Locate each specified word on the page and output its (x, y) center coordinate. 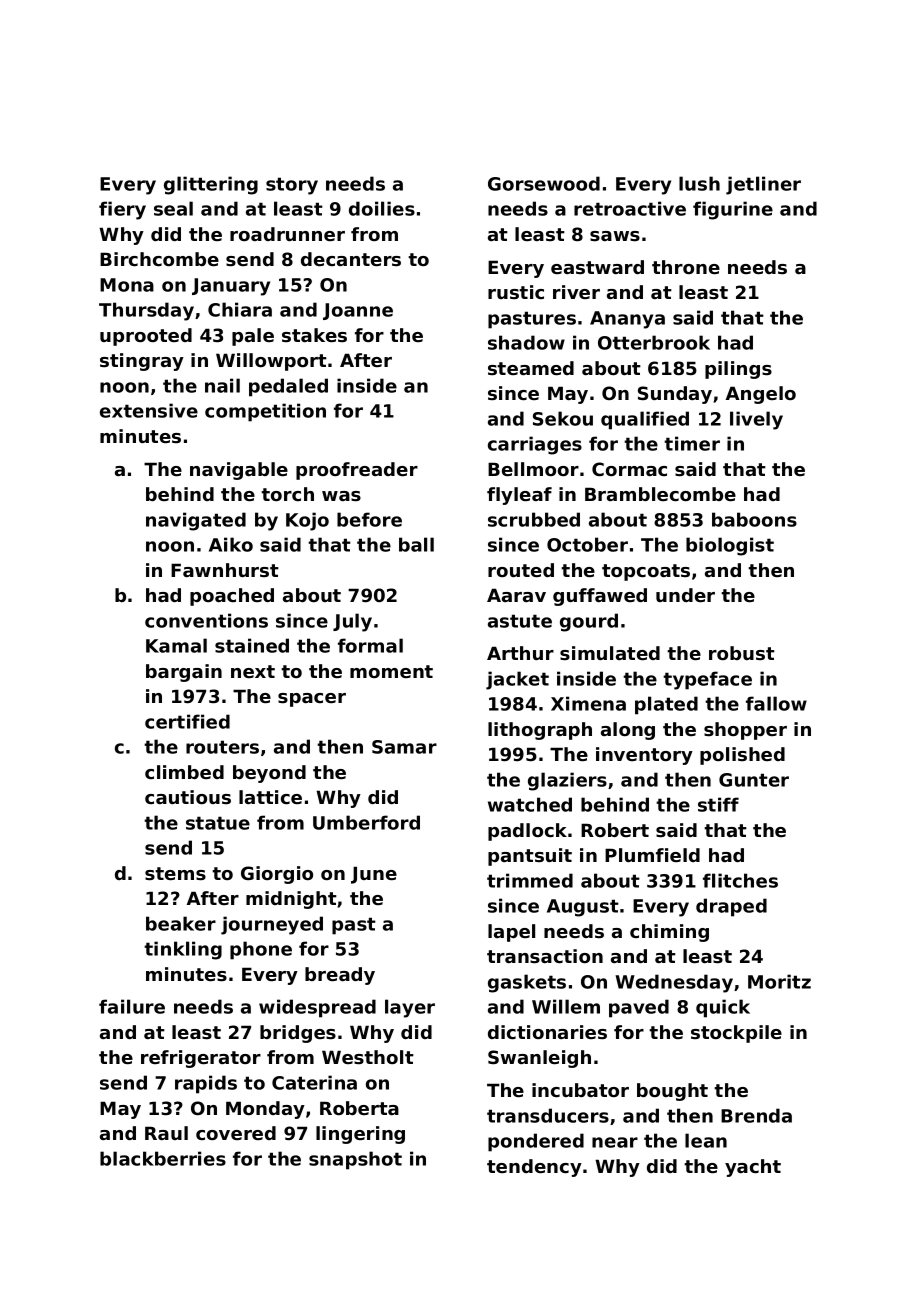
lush (699, 183)
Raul (166, 1133)
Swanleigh (539, 1059)
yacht (753, 1168)
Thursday (146, 311)
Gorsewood (544, 183)
